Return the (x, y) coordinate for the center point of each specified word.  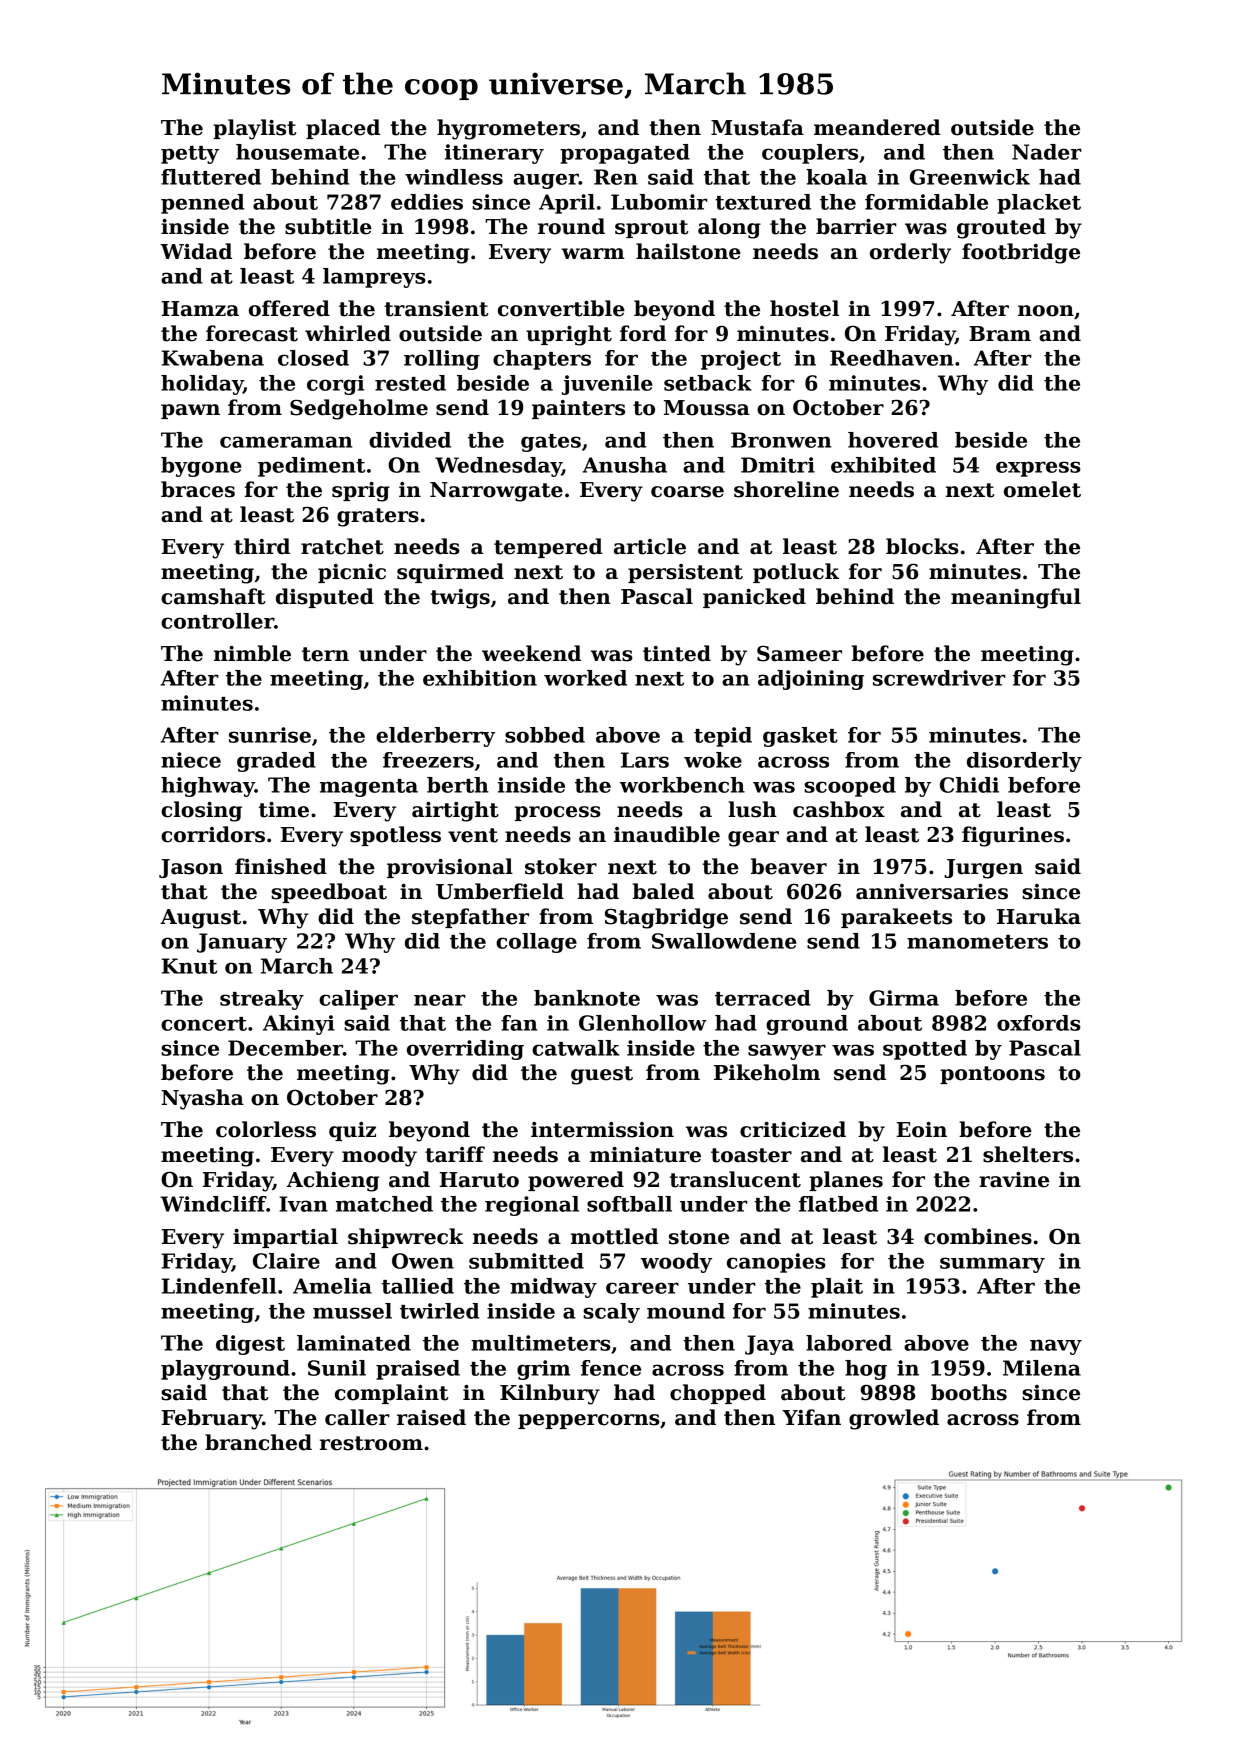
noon (1046, 311)
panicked (754, 598)
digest (250, 1345)
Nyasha (202, 1099)
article (650, 546)
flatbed (838, 1204)
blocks (922, 546)
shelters (1028, 1154)
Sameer (799, 654)
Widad (196, 251)
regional (532, 1206)
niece (191, 760)
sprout (651, 229)
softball (629, 1204)
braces (198, 489)
